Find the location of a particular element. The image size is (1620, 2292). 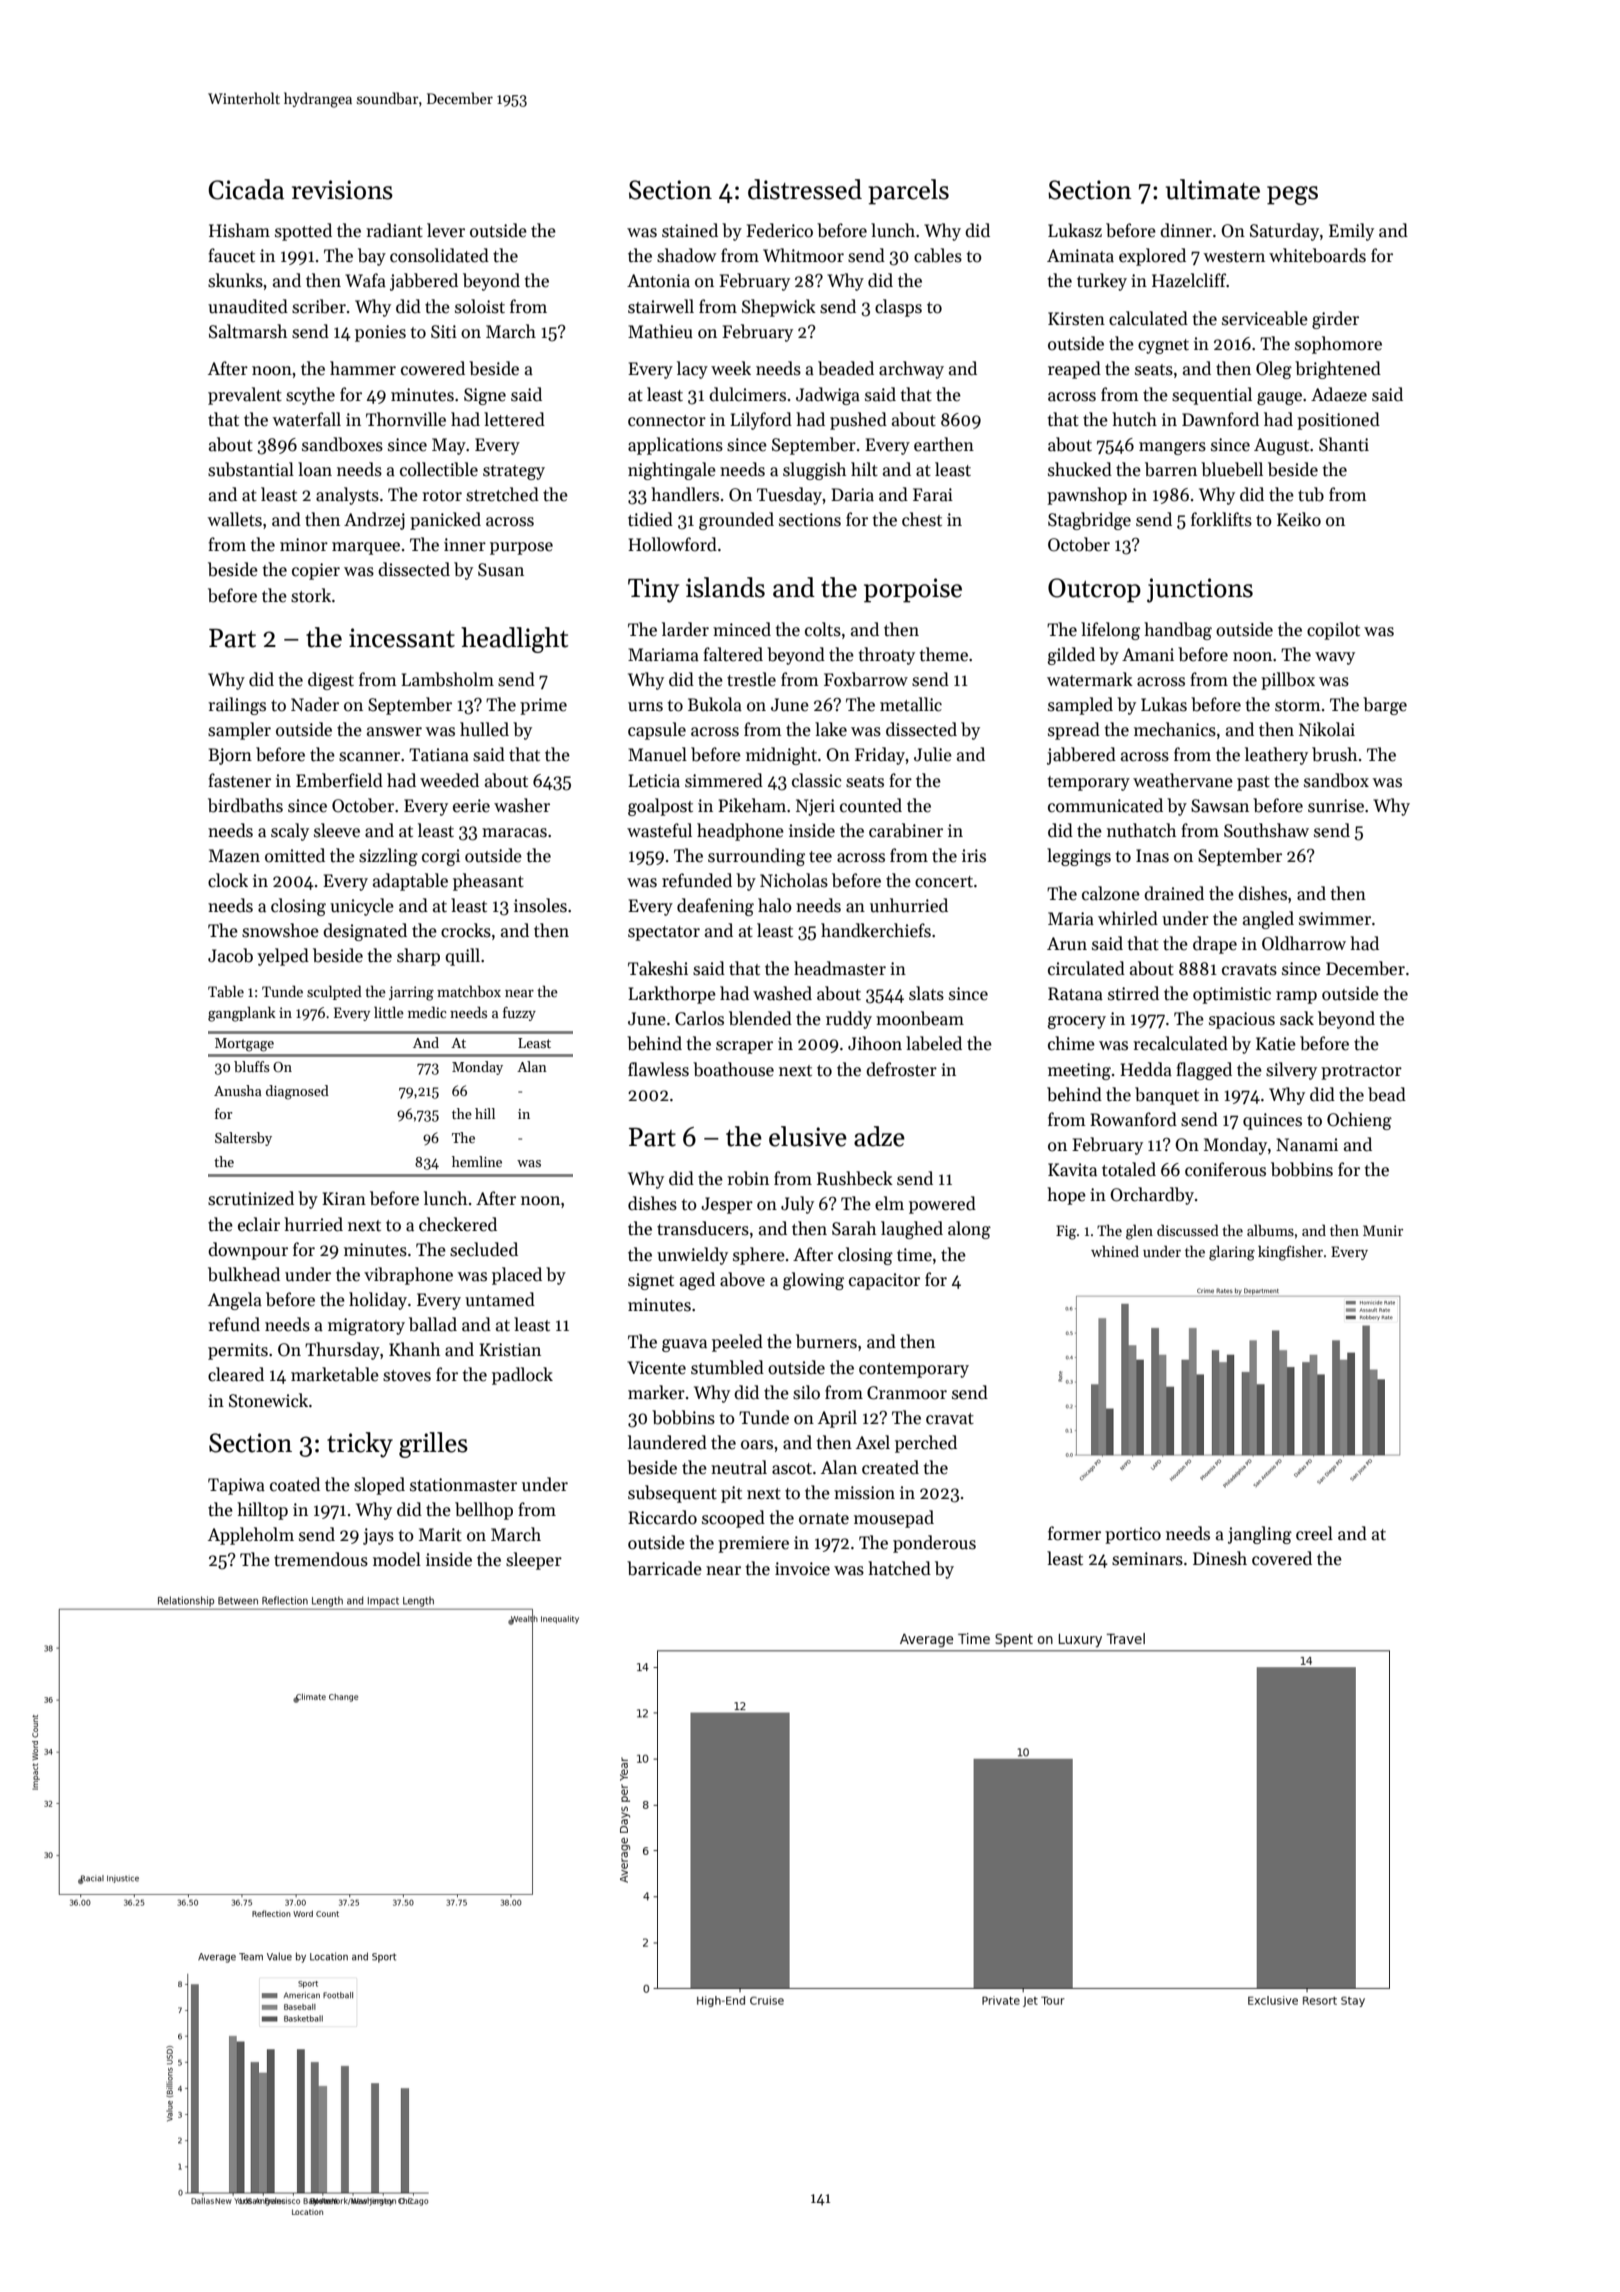

powered is located at coordinates (942, 1205).
